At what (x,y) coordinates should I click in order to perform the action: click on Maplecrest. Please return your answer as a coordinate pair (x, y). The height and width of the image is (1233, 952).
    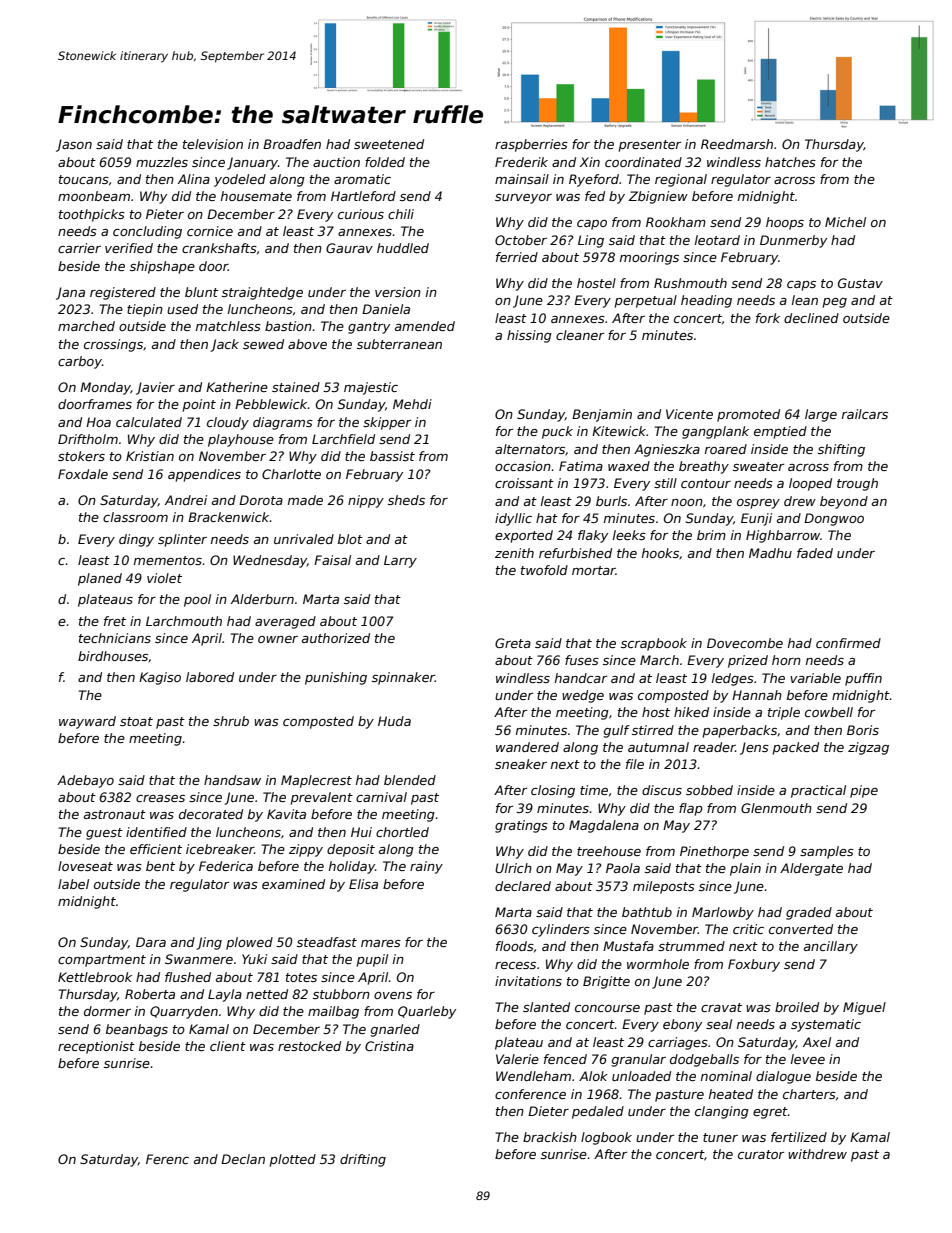
    Looking at the image, I should click on (316, 781).
